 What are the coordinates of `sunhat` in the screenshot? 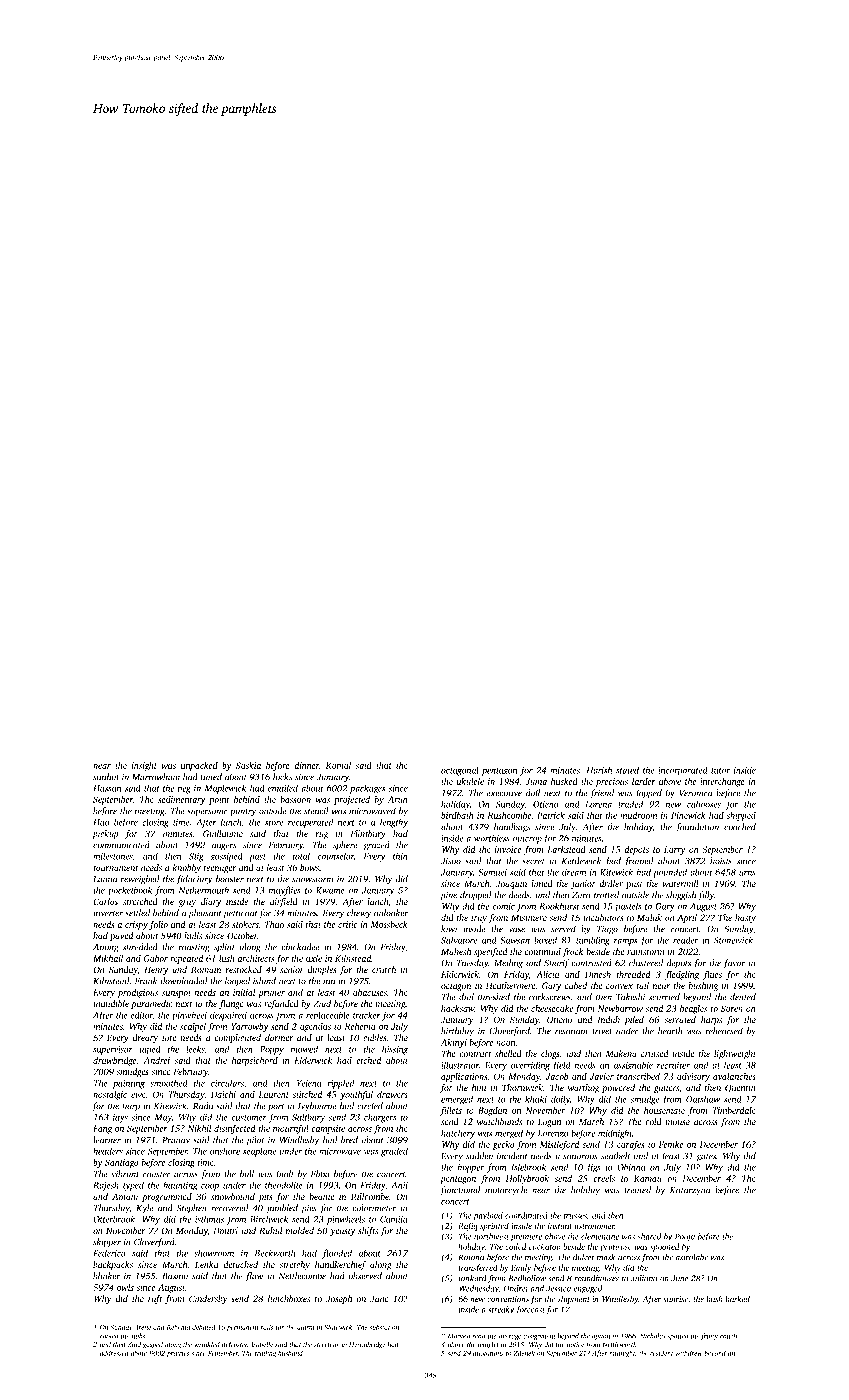 It's located at (106, 777).
